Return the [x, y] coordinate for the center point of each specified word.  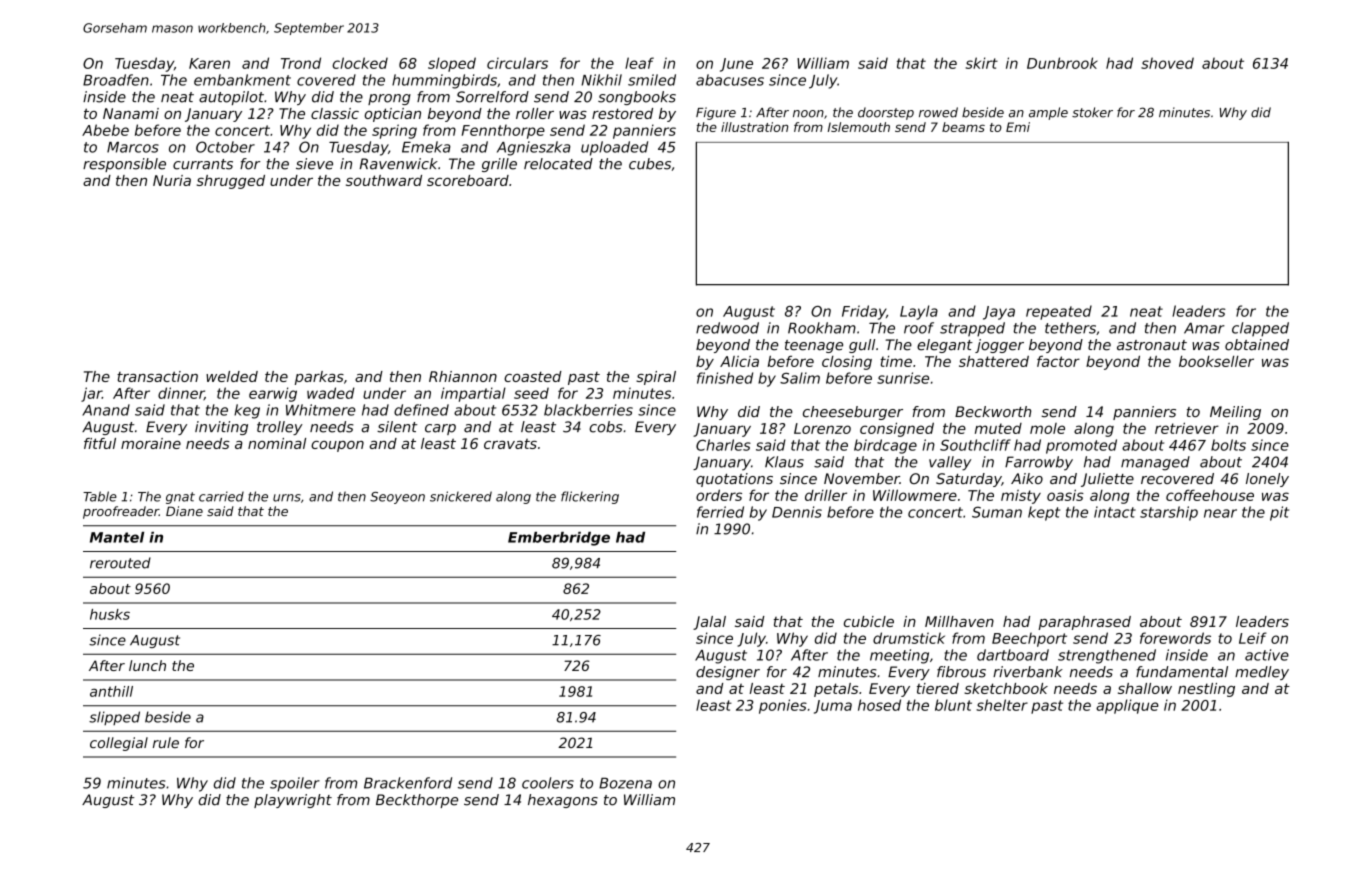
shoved [1167, 63]
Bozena [625, 783]
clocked [360, 63]
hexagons [563, 801]
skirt [982, 63]
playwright [293, 801]
